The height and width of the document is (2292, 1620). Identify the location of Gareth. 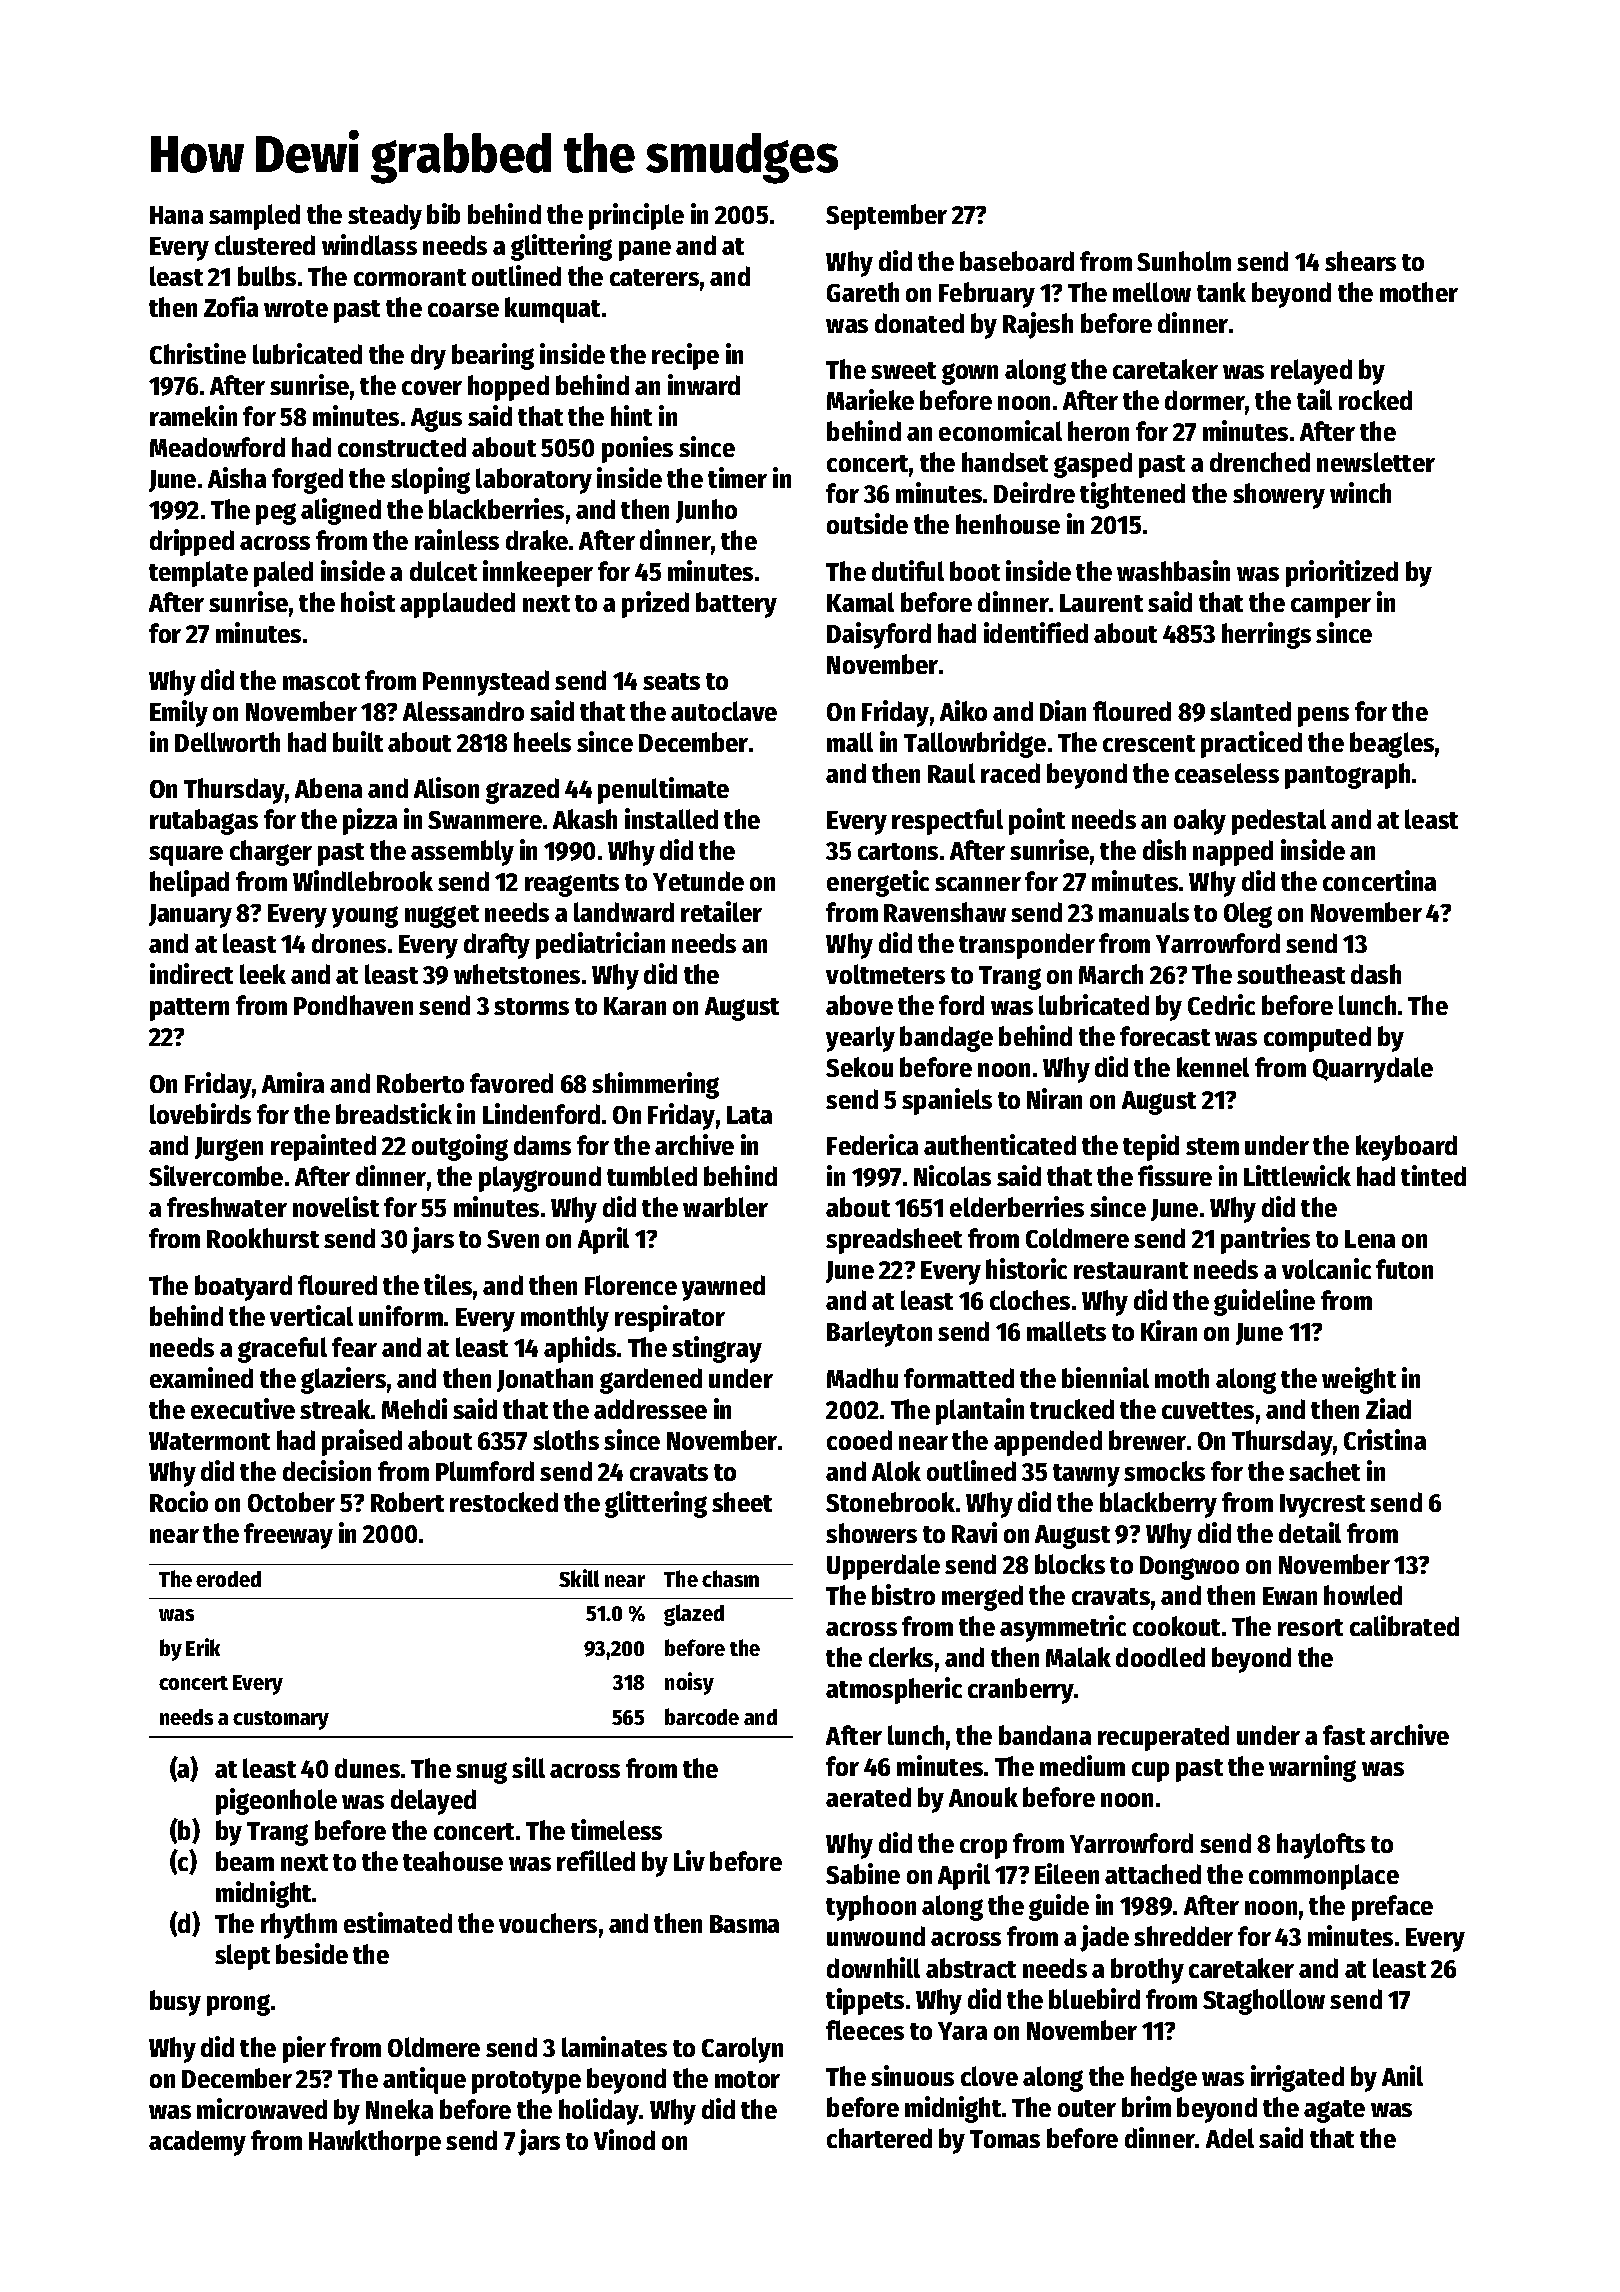
(863, 292).
